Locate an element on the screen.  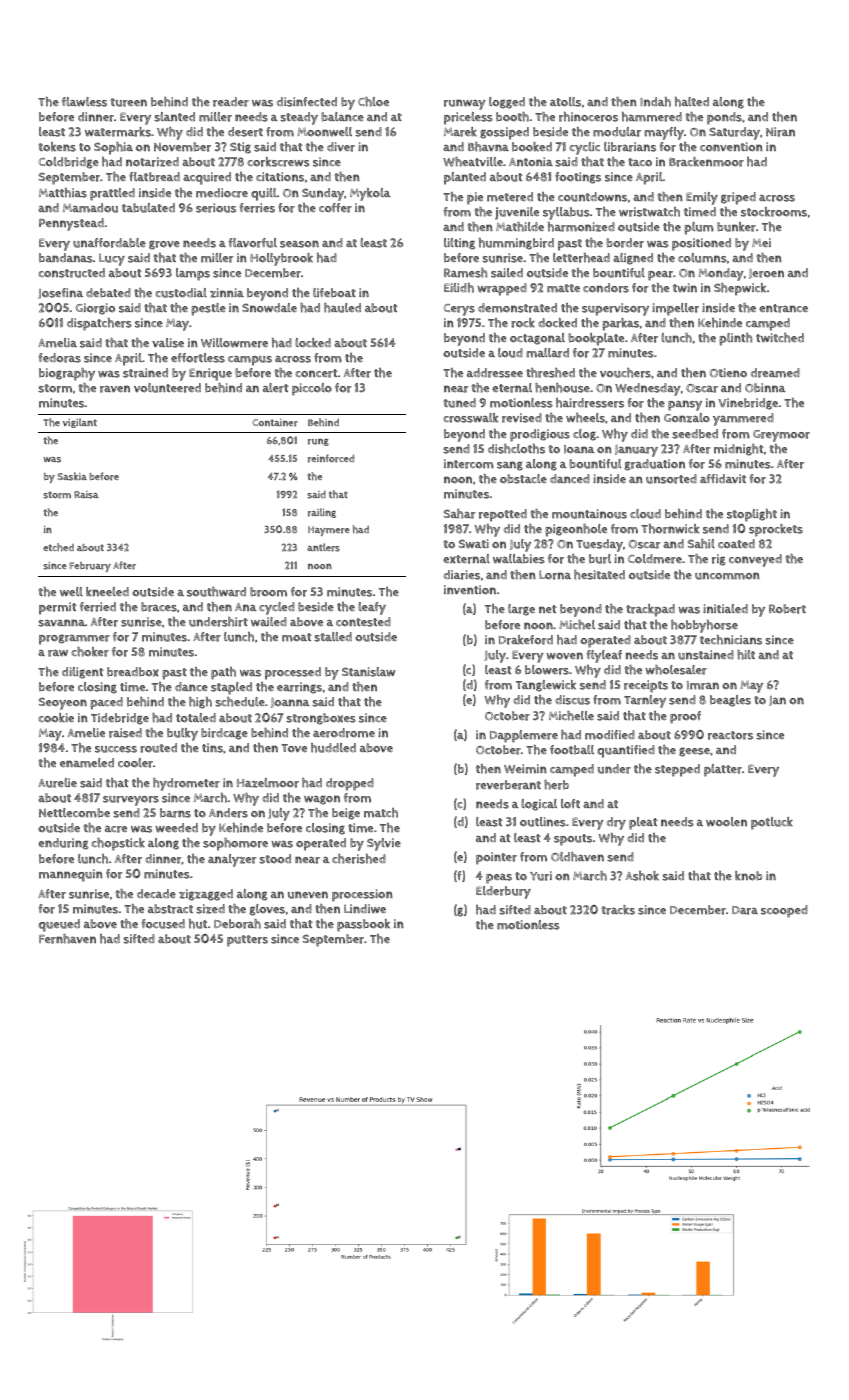
ponds is located at coordinates (724, 118).
